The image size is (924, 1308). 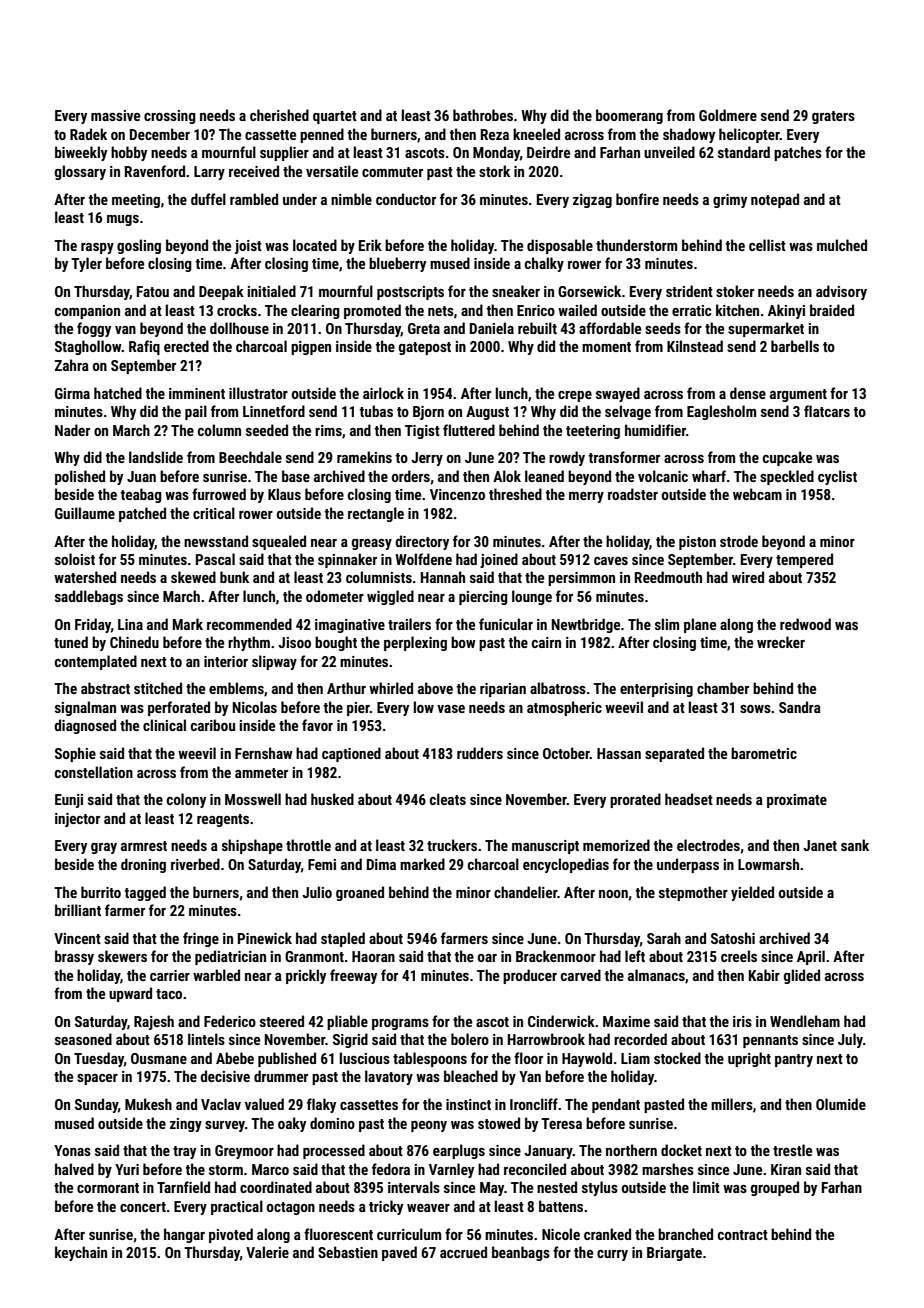 What do you see at coordinates (656, 690) in the screenshot?
I see `enterprising` at bounding box center [656, 690].
